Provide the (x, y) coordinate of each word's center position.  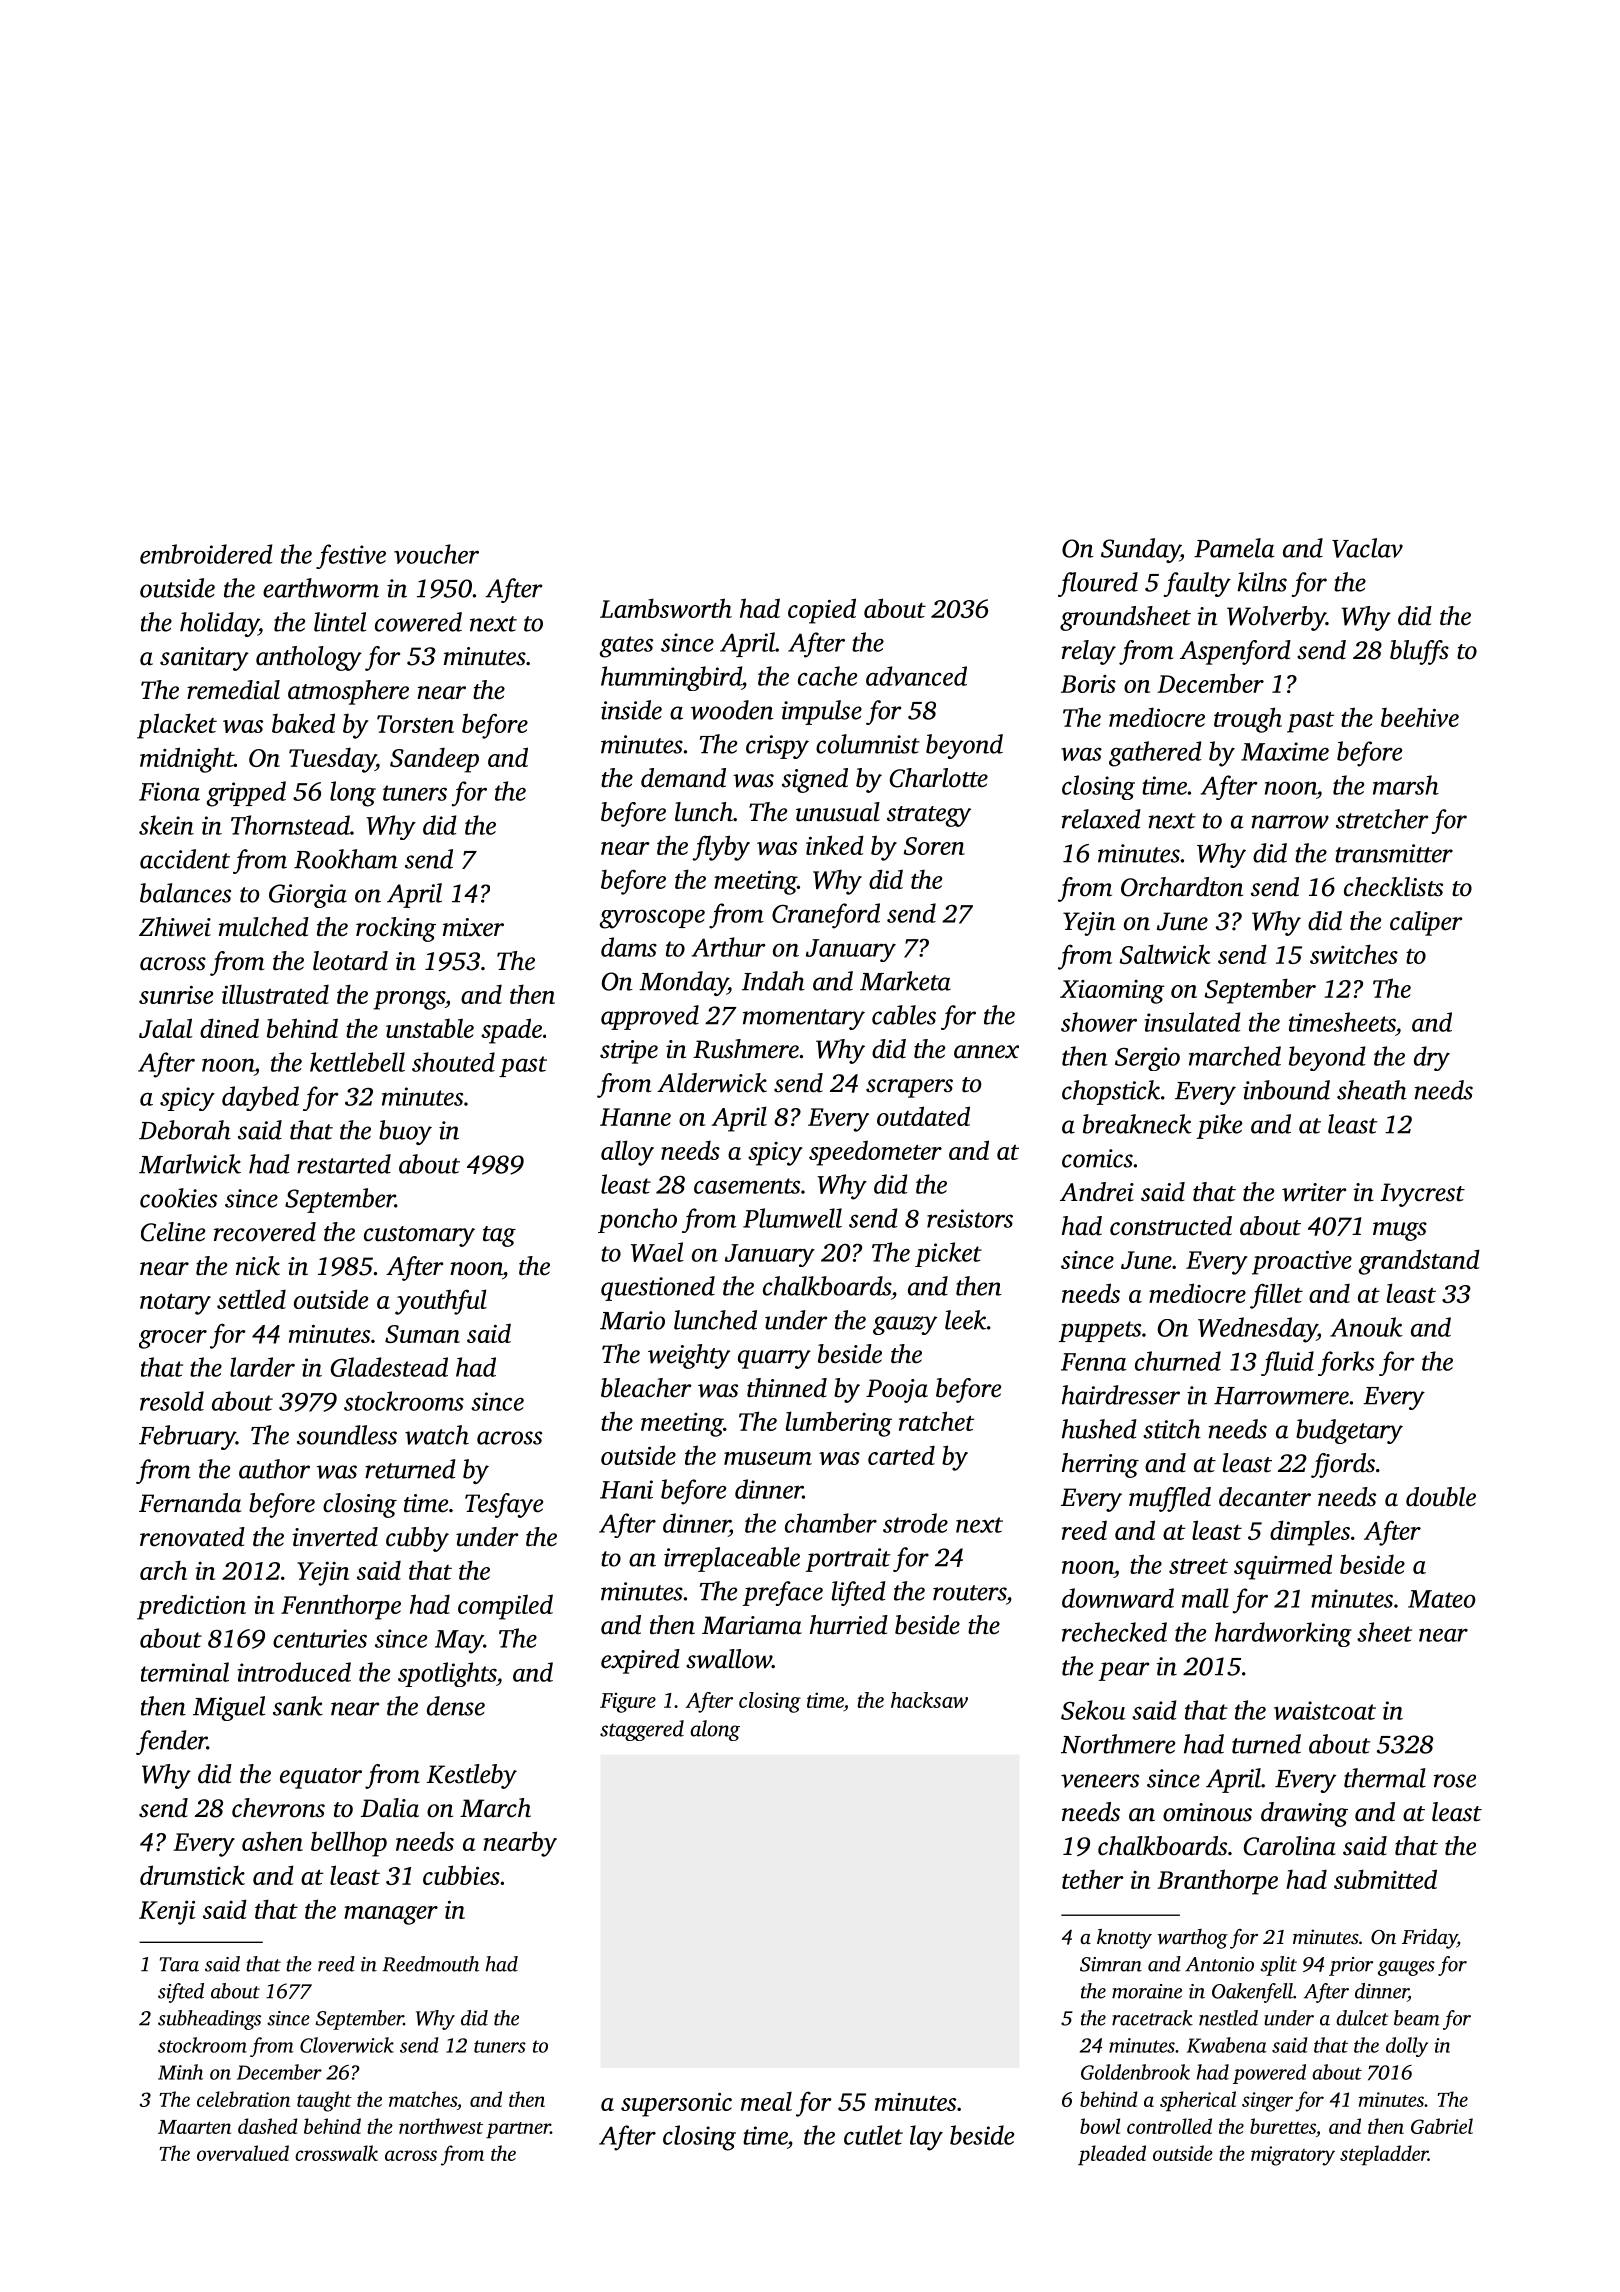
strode (915, 1523)
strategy (929, 816)
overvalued (243, 2153)
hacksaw (929, 1700)
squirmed (1283, 1567)
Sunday (1140, 550)
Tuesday (332, 760)
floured (1098, 584)
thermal (1385, 1778)
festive (351, 556)
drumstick (192, 1875)
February (187, 1437)
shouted (453, 1062)
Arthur (729, 947)
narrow (1290, 822)
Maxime (1285, 751)
